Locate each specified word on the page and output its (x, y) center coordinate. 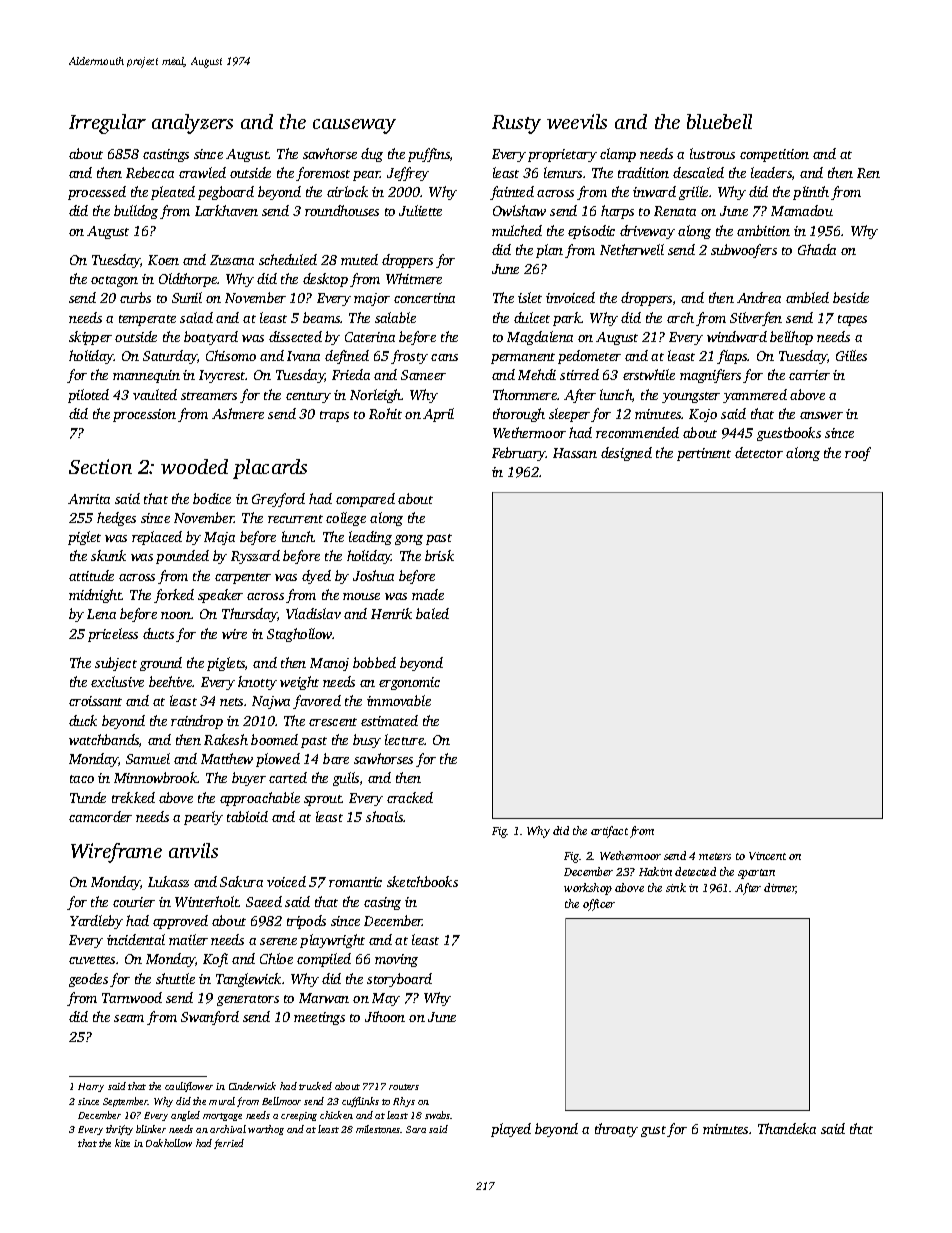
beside (851, 297)
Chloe (276, 958)
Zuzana (232, 260)
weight (299, 683)
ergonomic (409, 683)
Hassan (575, 453)
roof (858, 454)
